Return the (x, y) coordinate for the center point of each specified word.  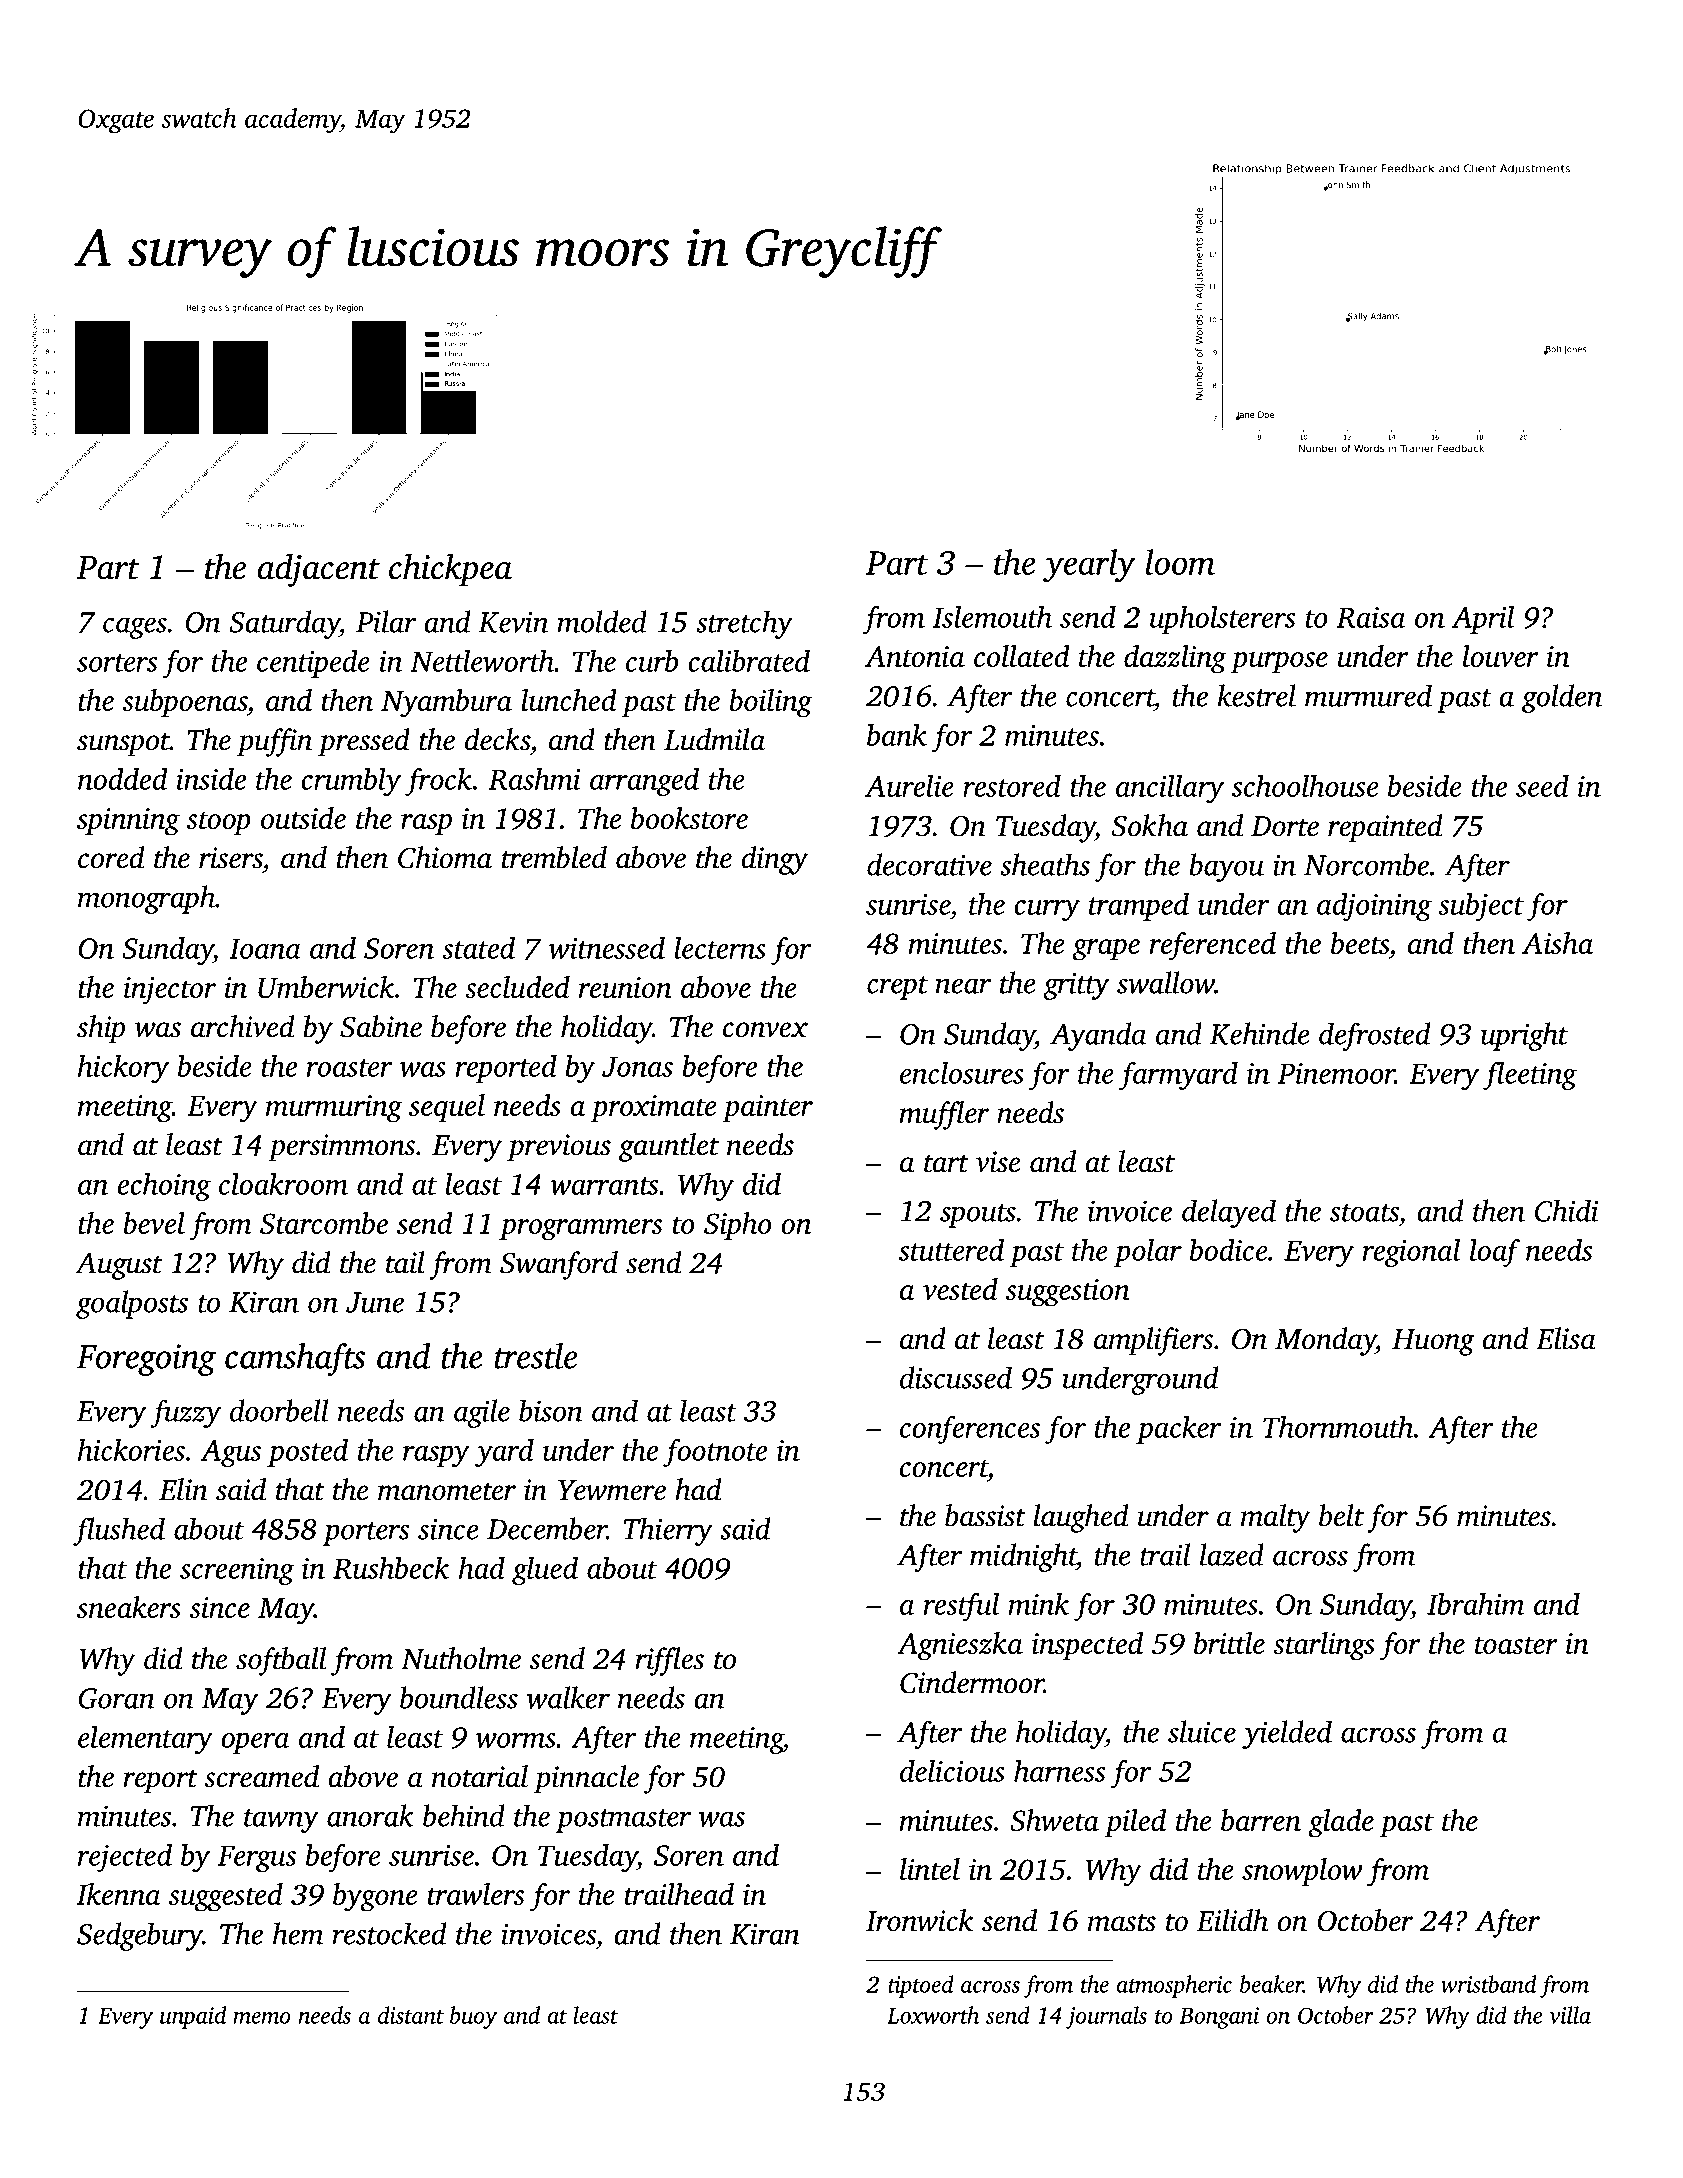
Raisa (1370, 617)
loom (1180, 562)
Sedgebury (140, 1936)
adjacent (319, 570)
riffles (669, 1661)
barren (1261, 1820)
